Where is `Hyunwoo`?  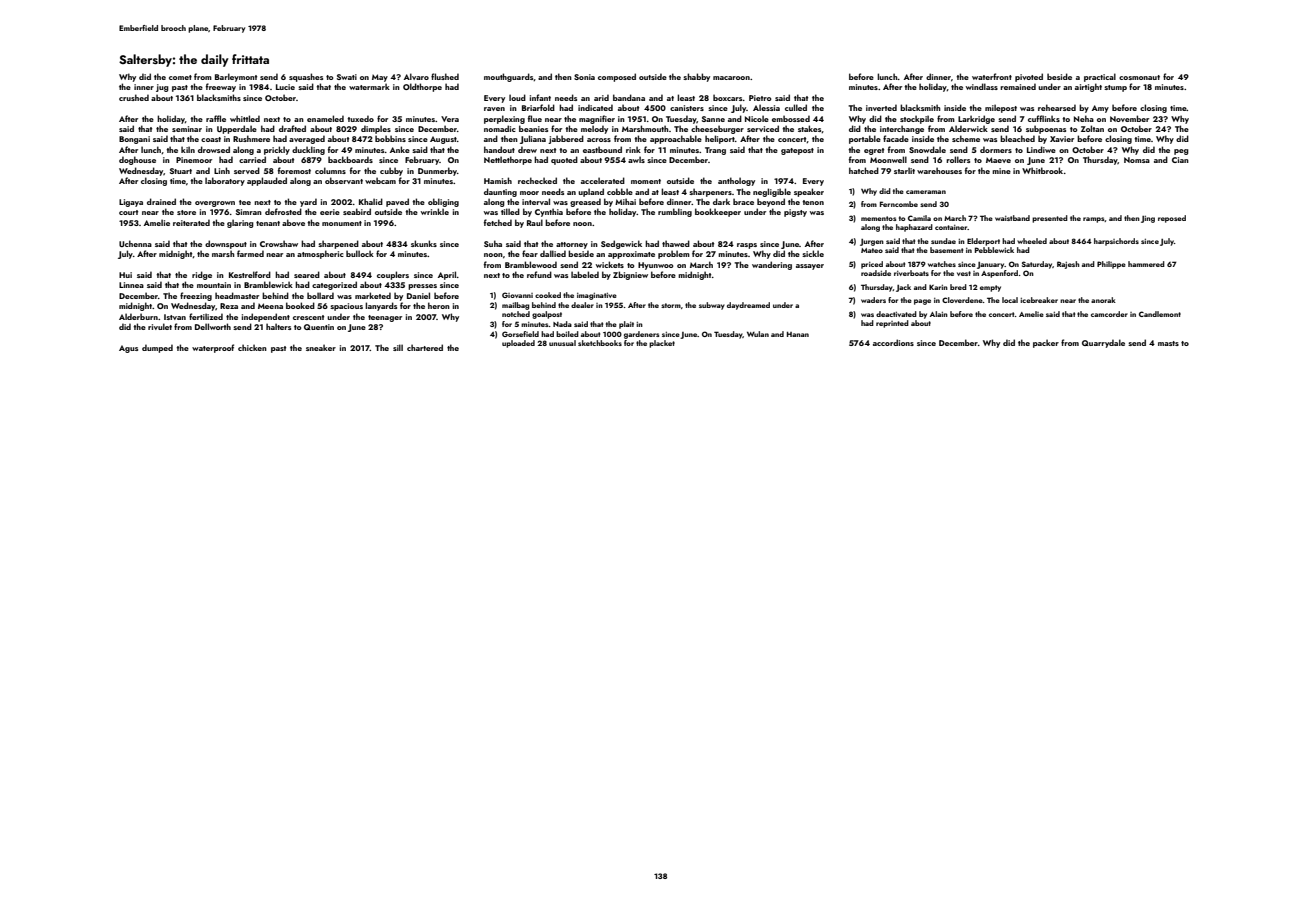 Hyunwoo is located at coordinates (655, 266).
